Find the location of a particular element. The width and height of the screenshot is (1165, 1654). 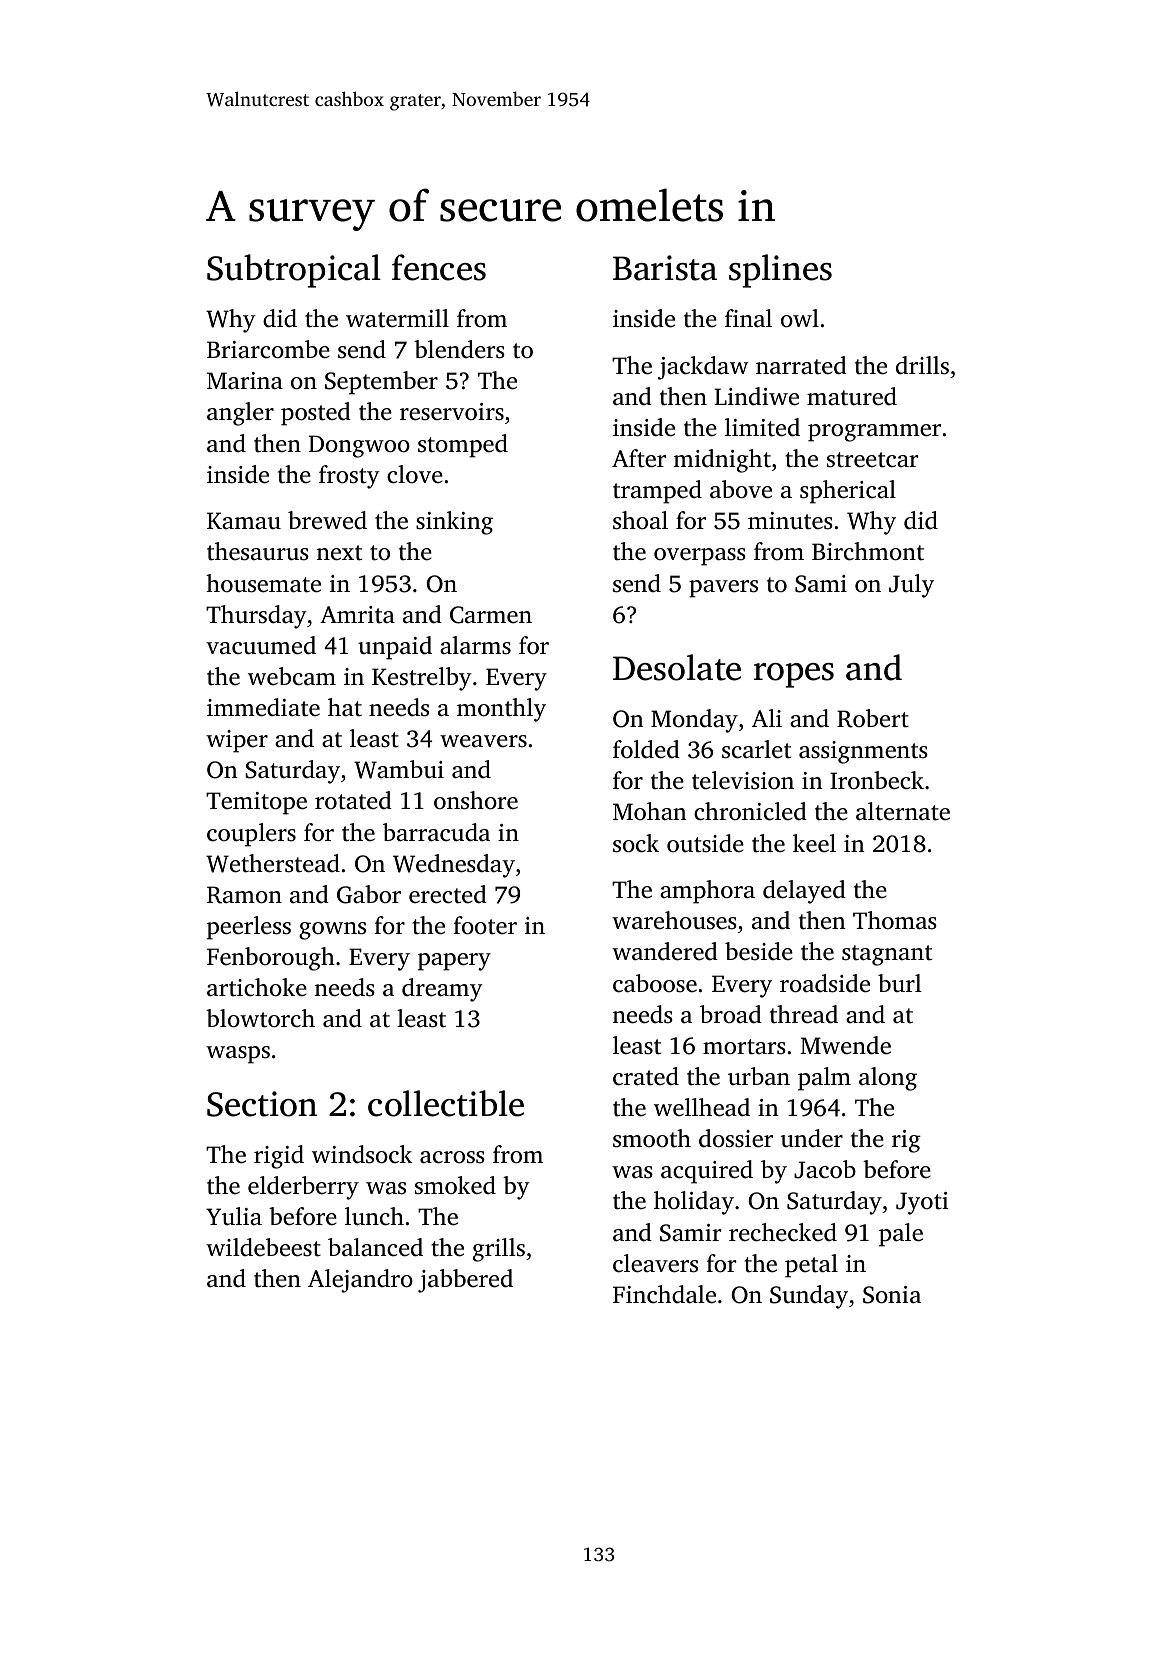

scarlet is located at coordinates (756, 749).
